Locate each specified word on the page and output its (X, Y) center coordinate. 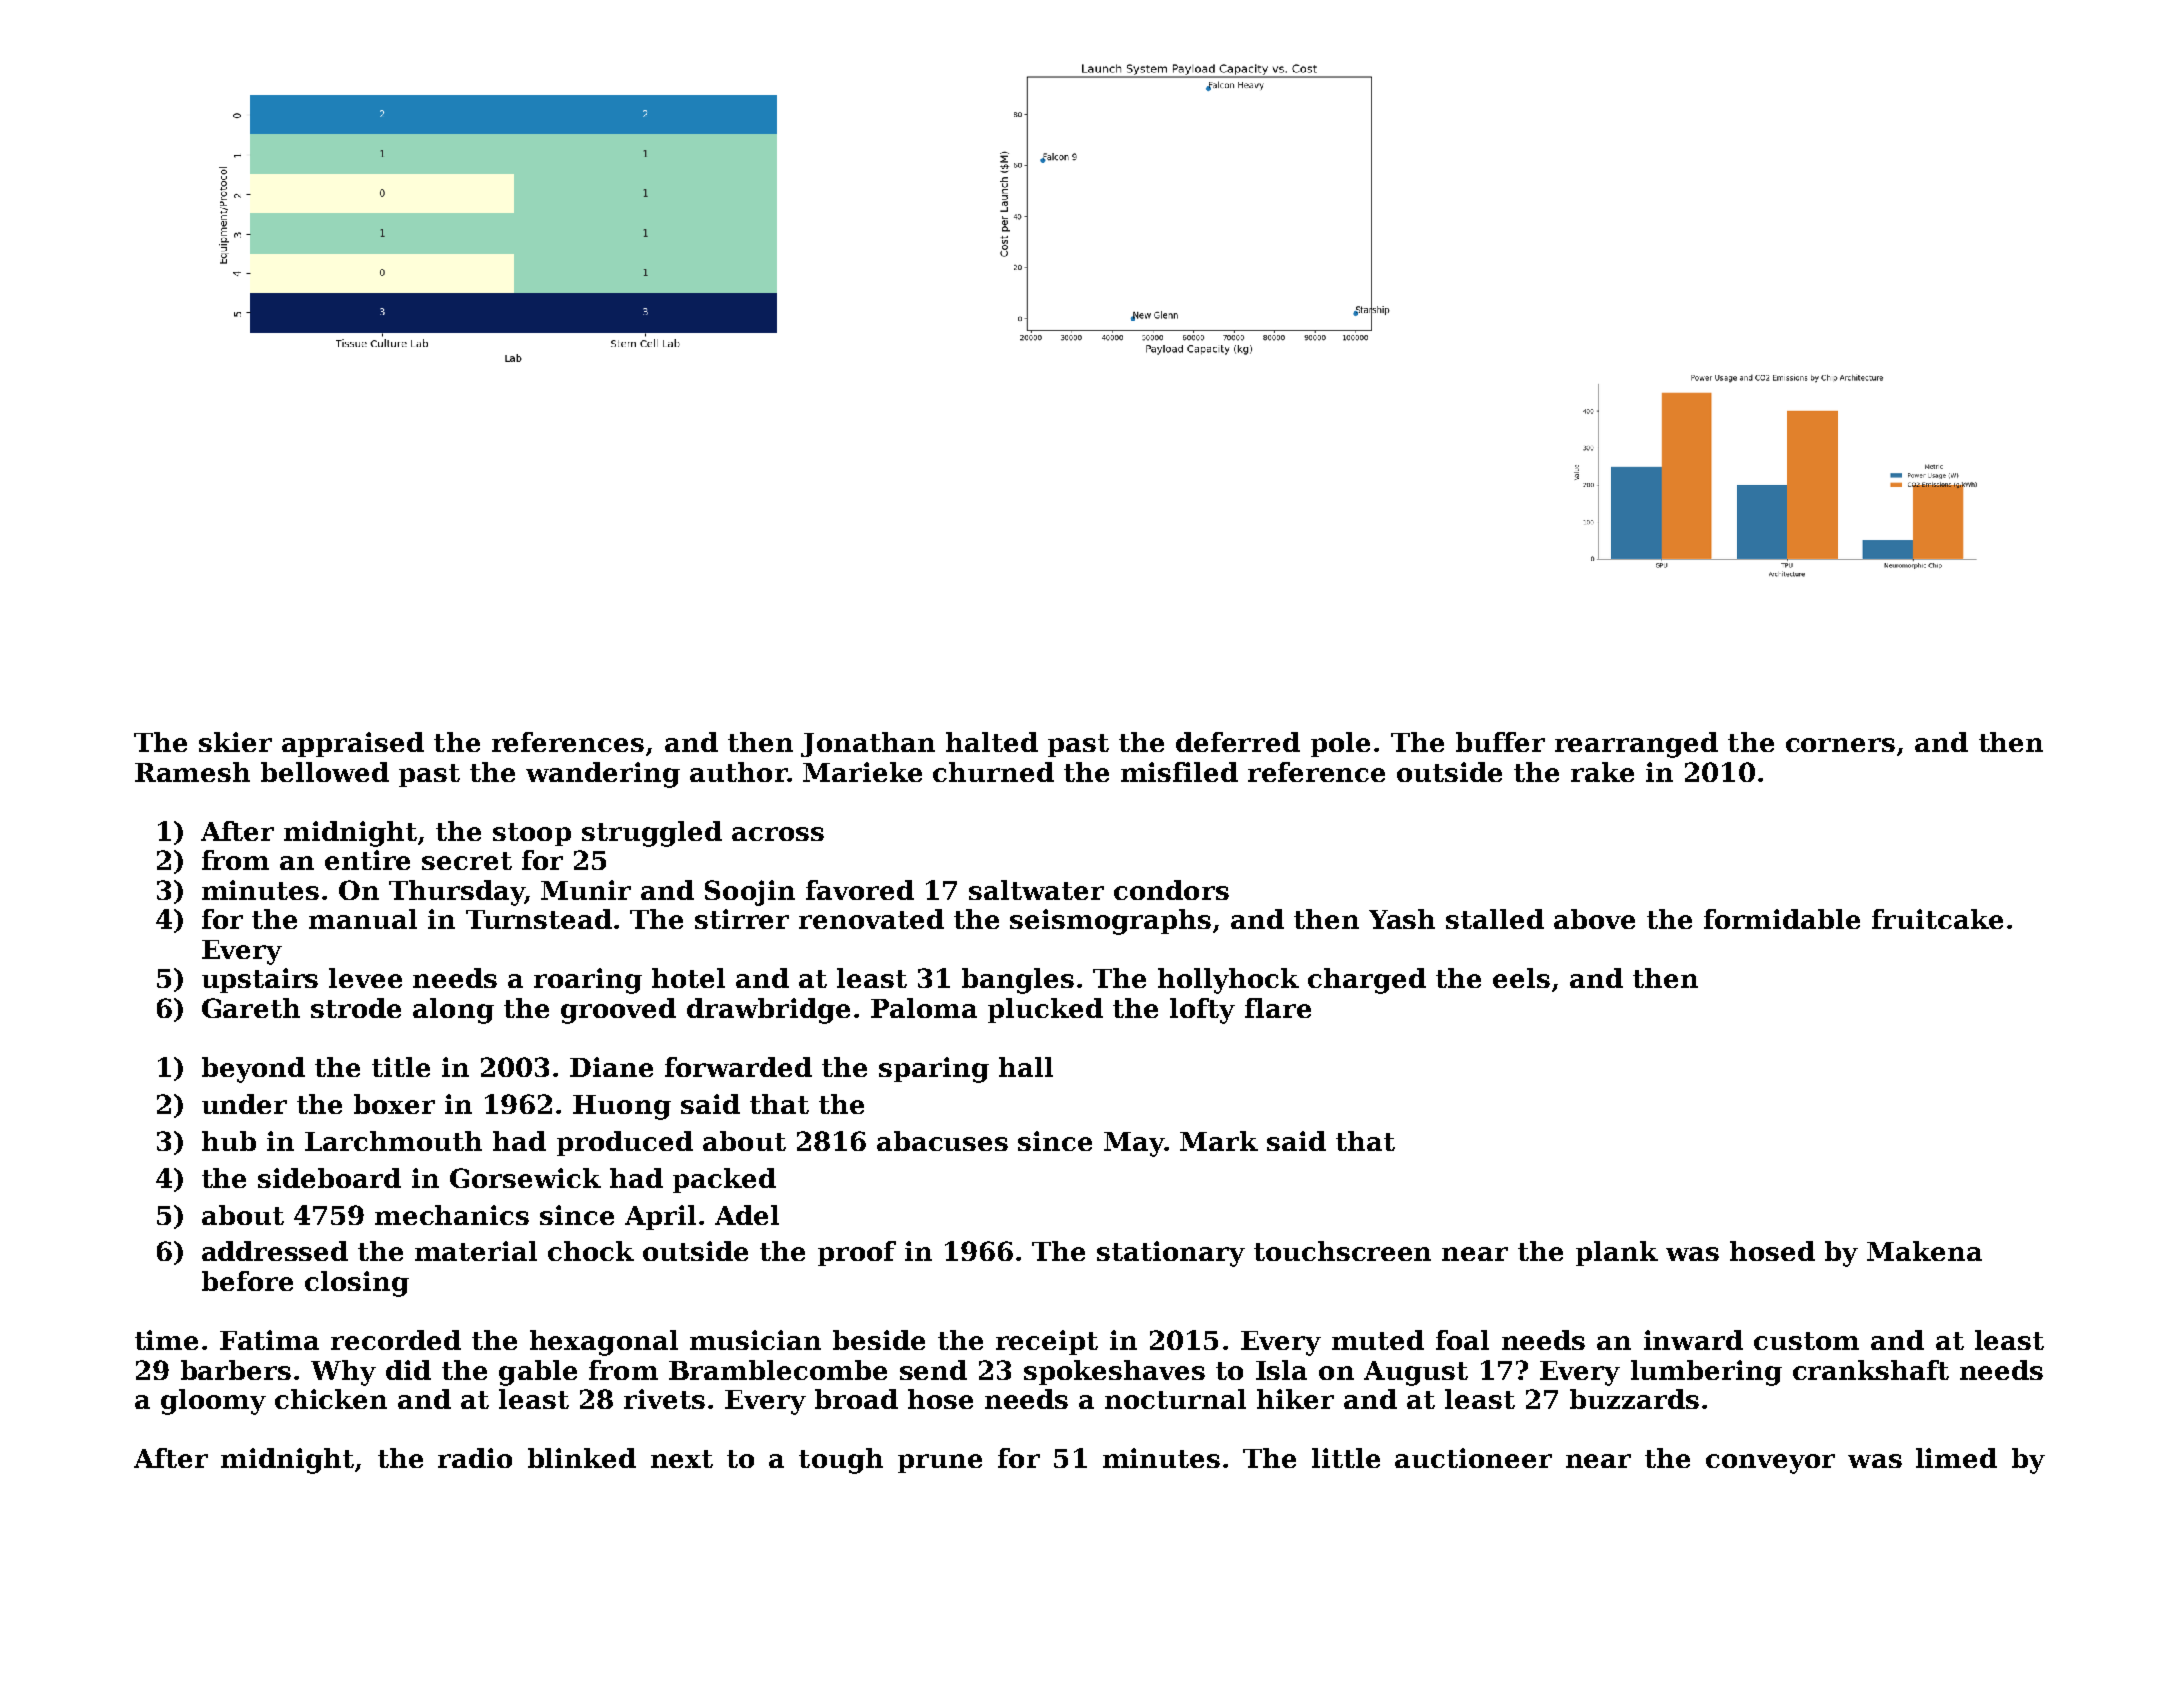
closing (357, 1284)
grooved (618, 1011)
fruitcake (1937, 919)
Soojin (750, 893)
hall (1026, 1067)
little (1346, 1458)
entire (367, 860)
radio (475, 1458)
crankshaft (1871, 1370)
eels (1521, 978)
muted (1378, 1340)
